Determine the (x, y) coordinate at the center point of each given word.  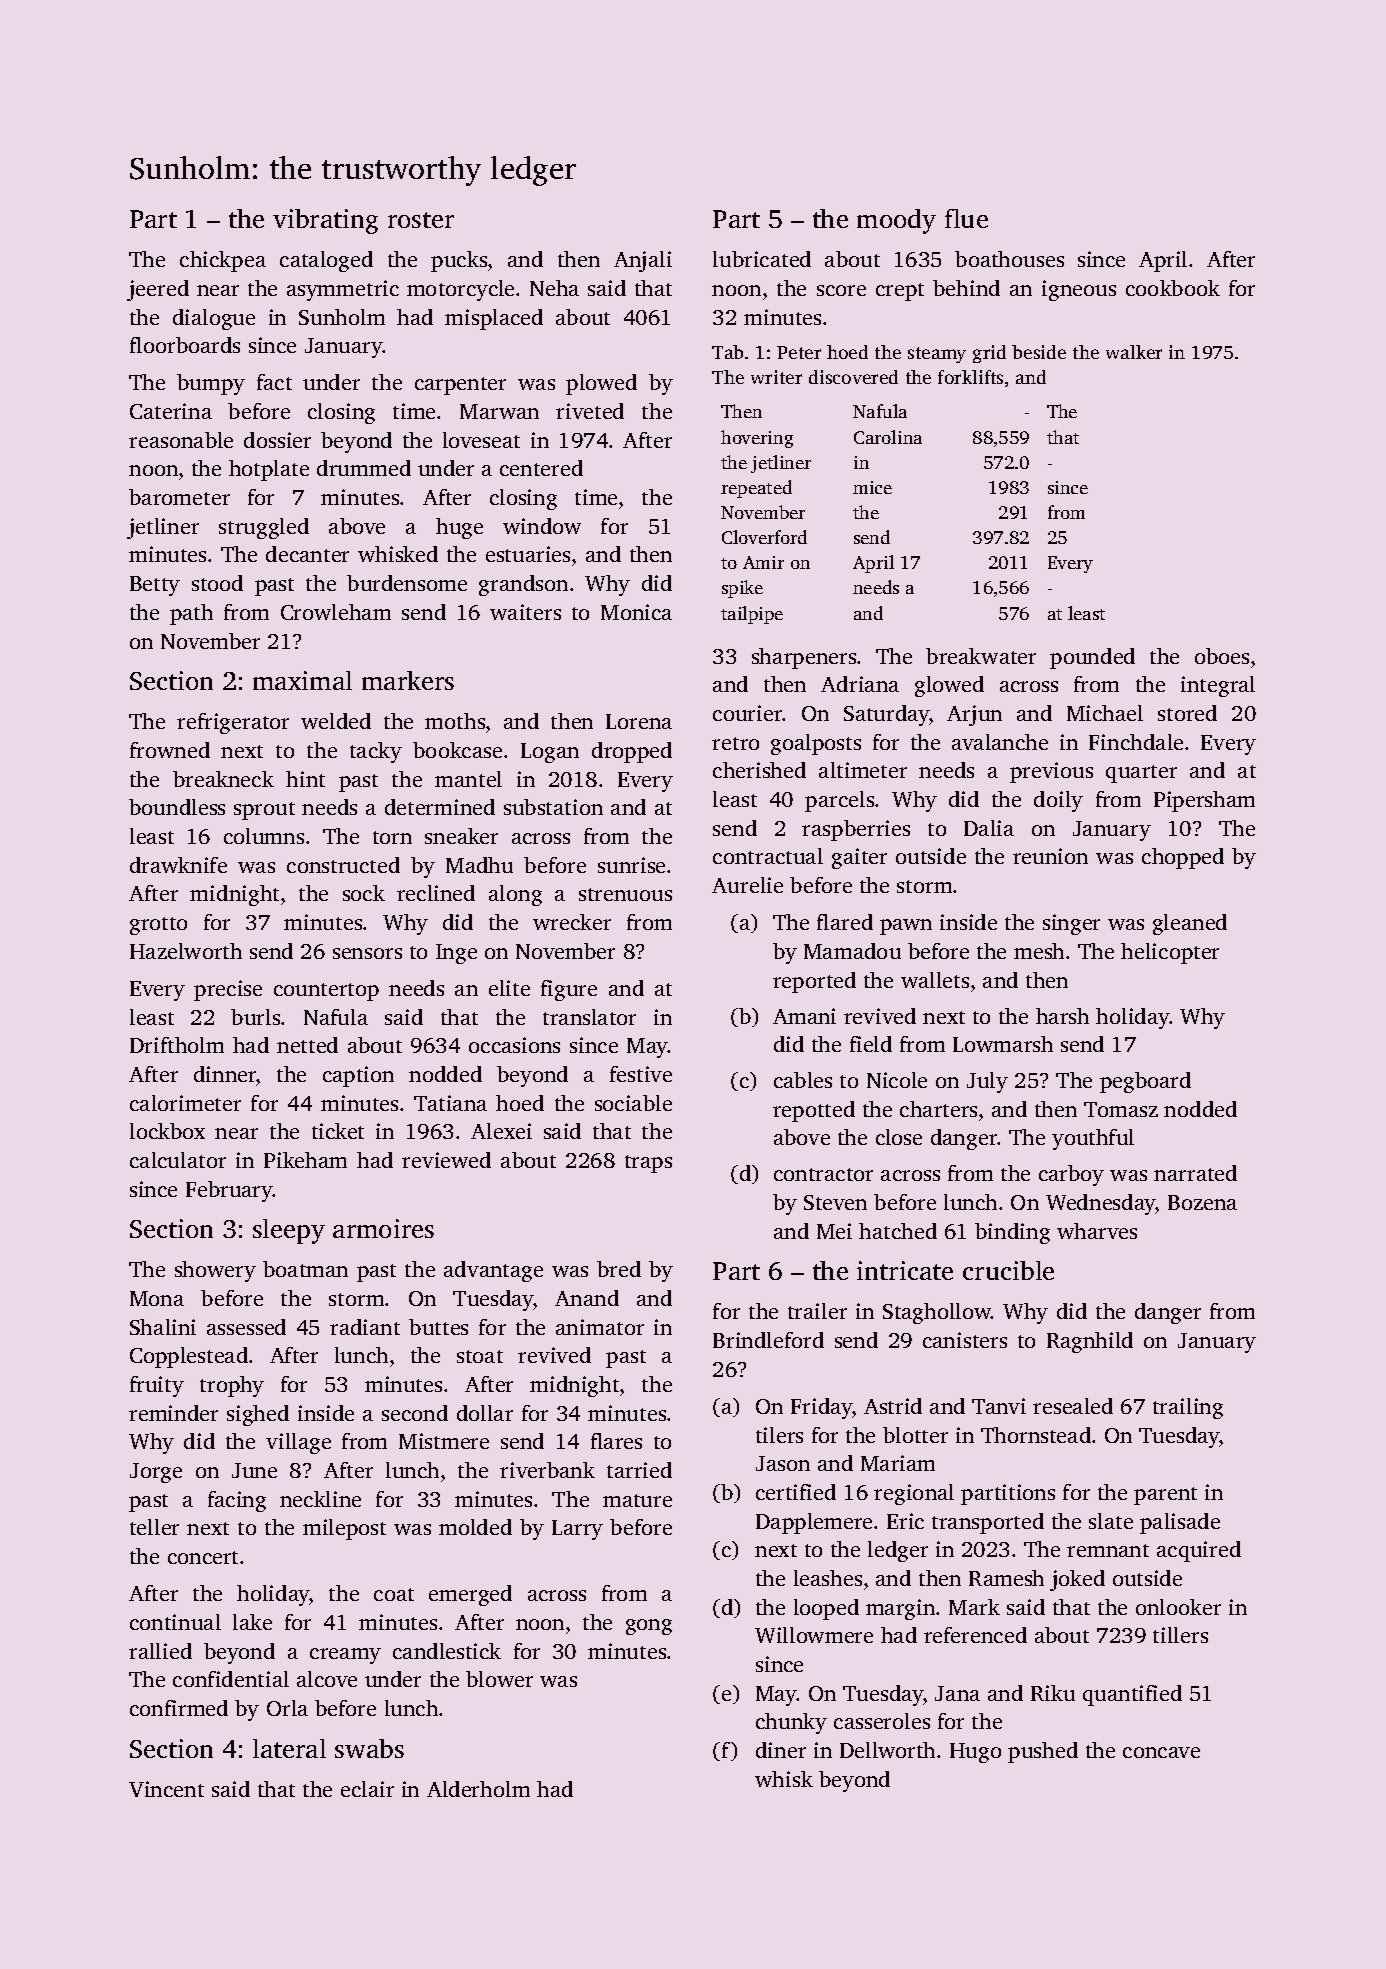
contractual (768, 856)
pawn (906, 927)
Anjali (643, 261)
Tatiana (450, 1103)
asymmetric (343, 290)
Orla (287, 1708)
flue (966, 218)
